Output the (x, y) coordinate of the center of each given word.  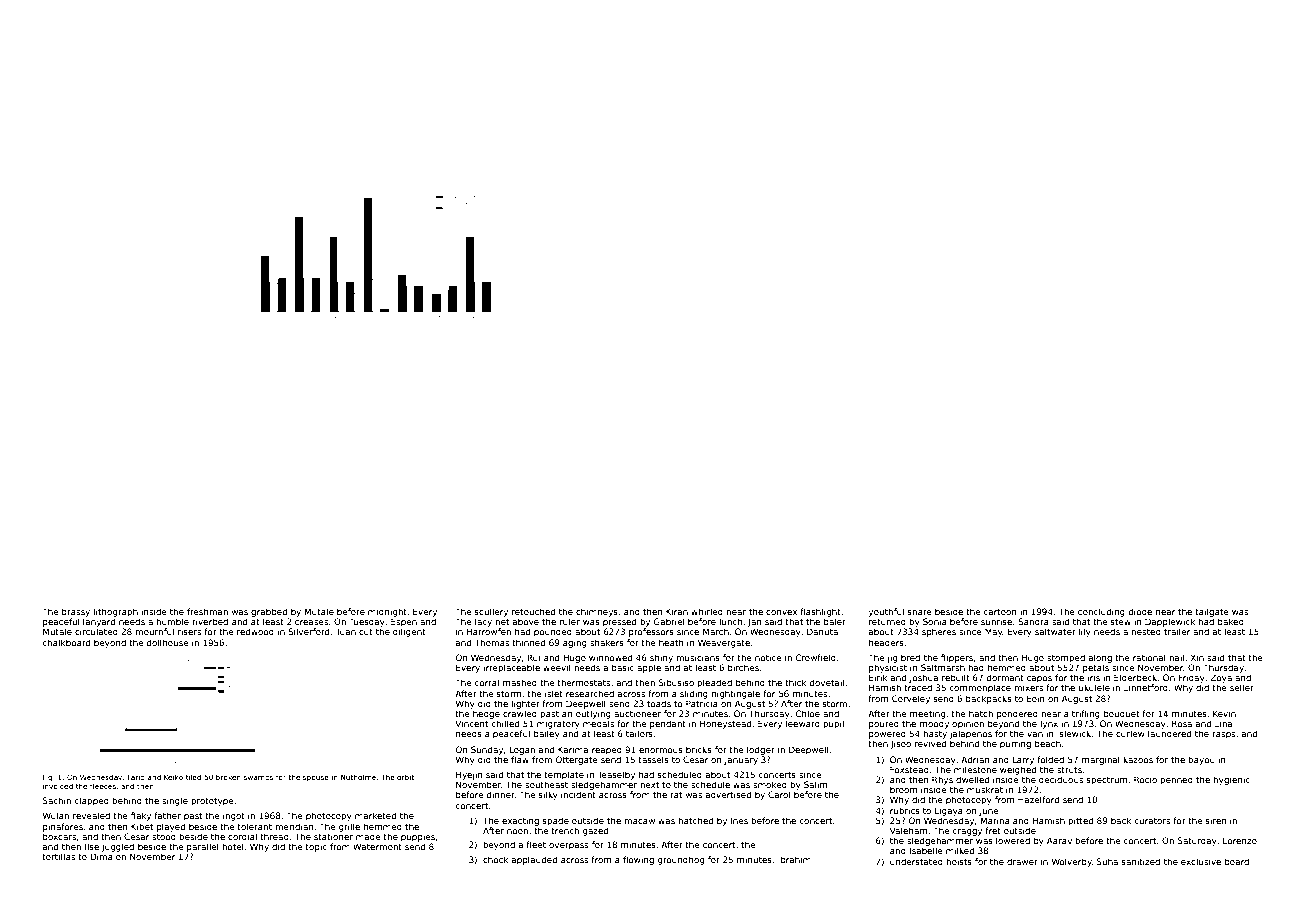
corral (486, 682)
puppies (418, 837)
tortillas (58, 856)
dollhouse (167, 642)
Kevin (1224, 713)
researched (590, 693)
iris (1093, 677)
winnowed (610, 657)
